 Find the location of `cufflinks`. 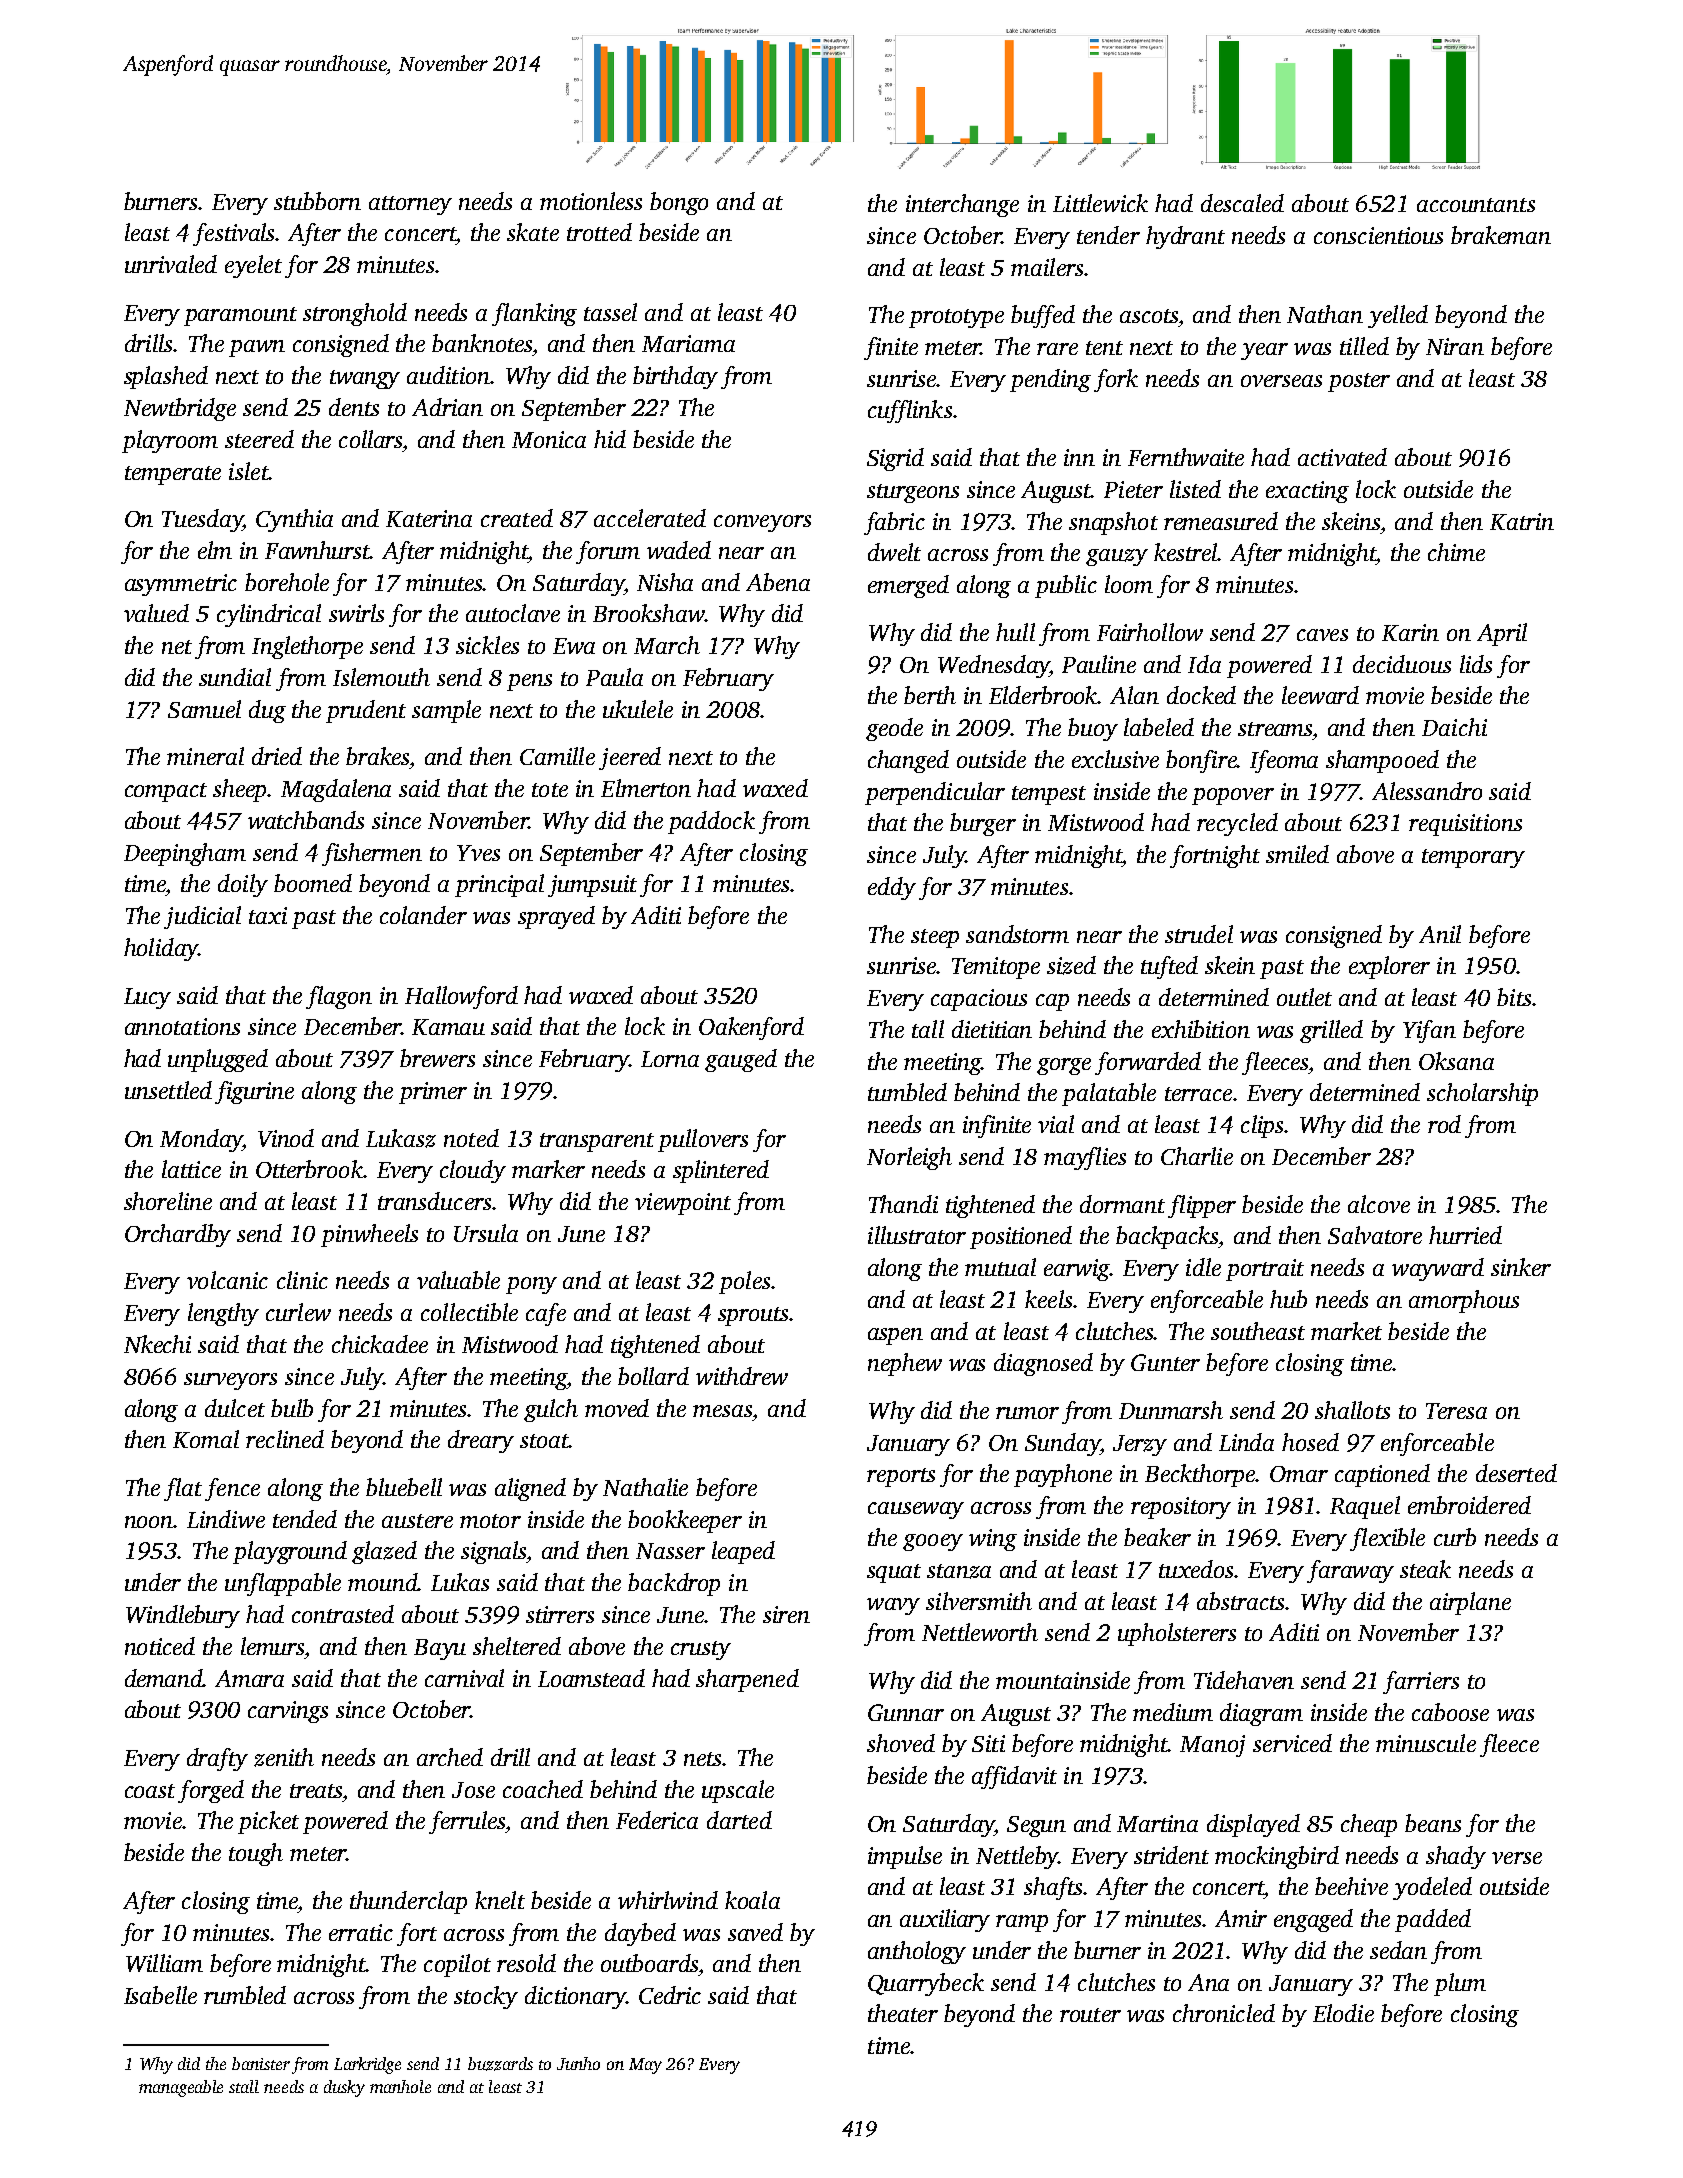

cufflinks is located at coordinates (910, 411).
